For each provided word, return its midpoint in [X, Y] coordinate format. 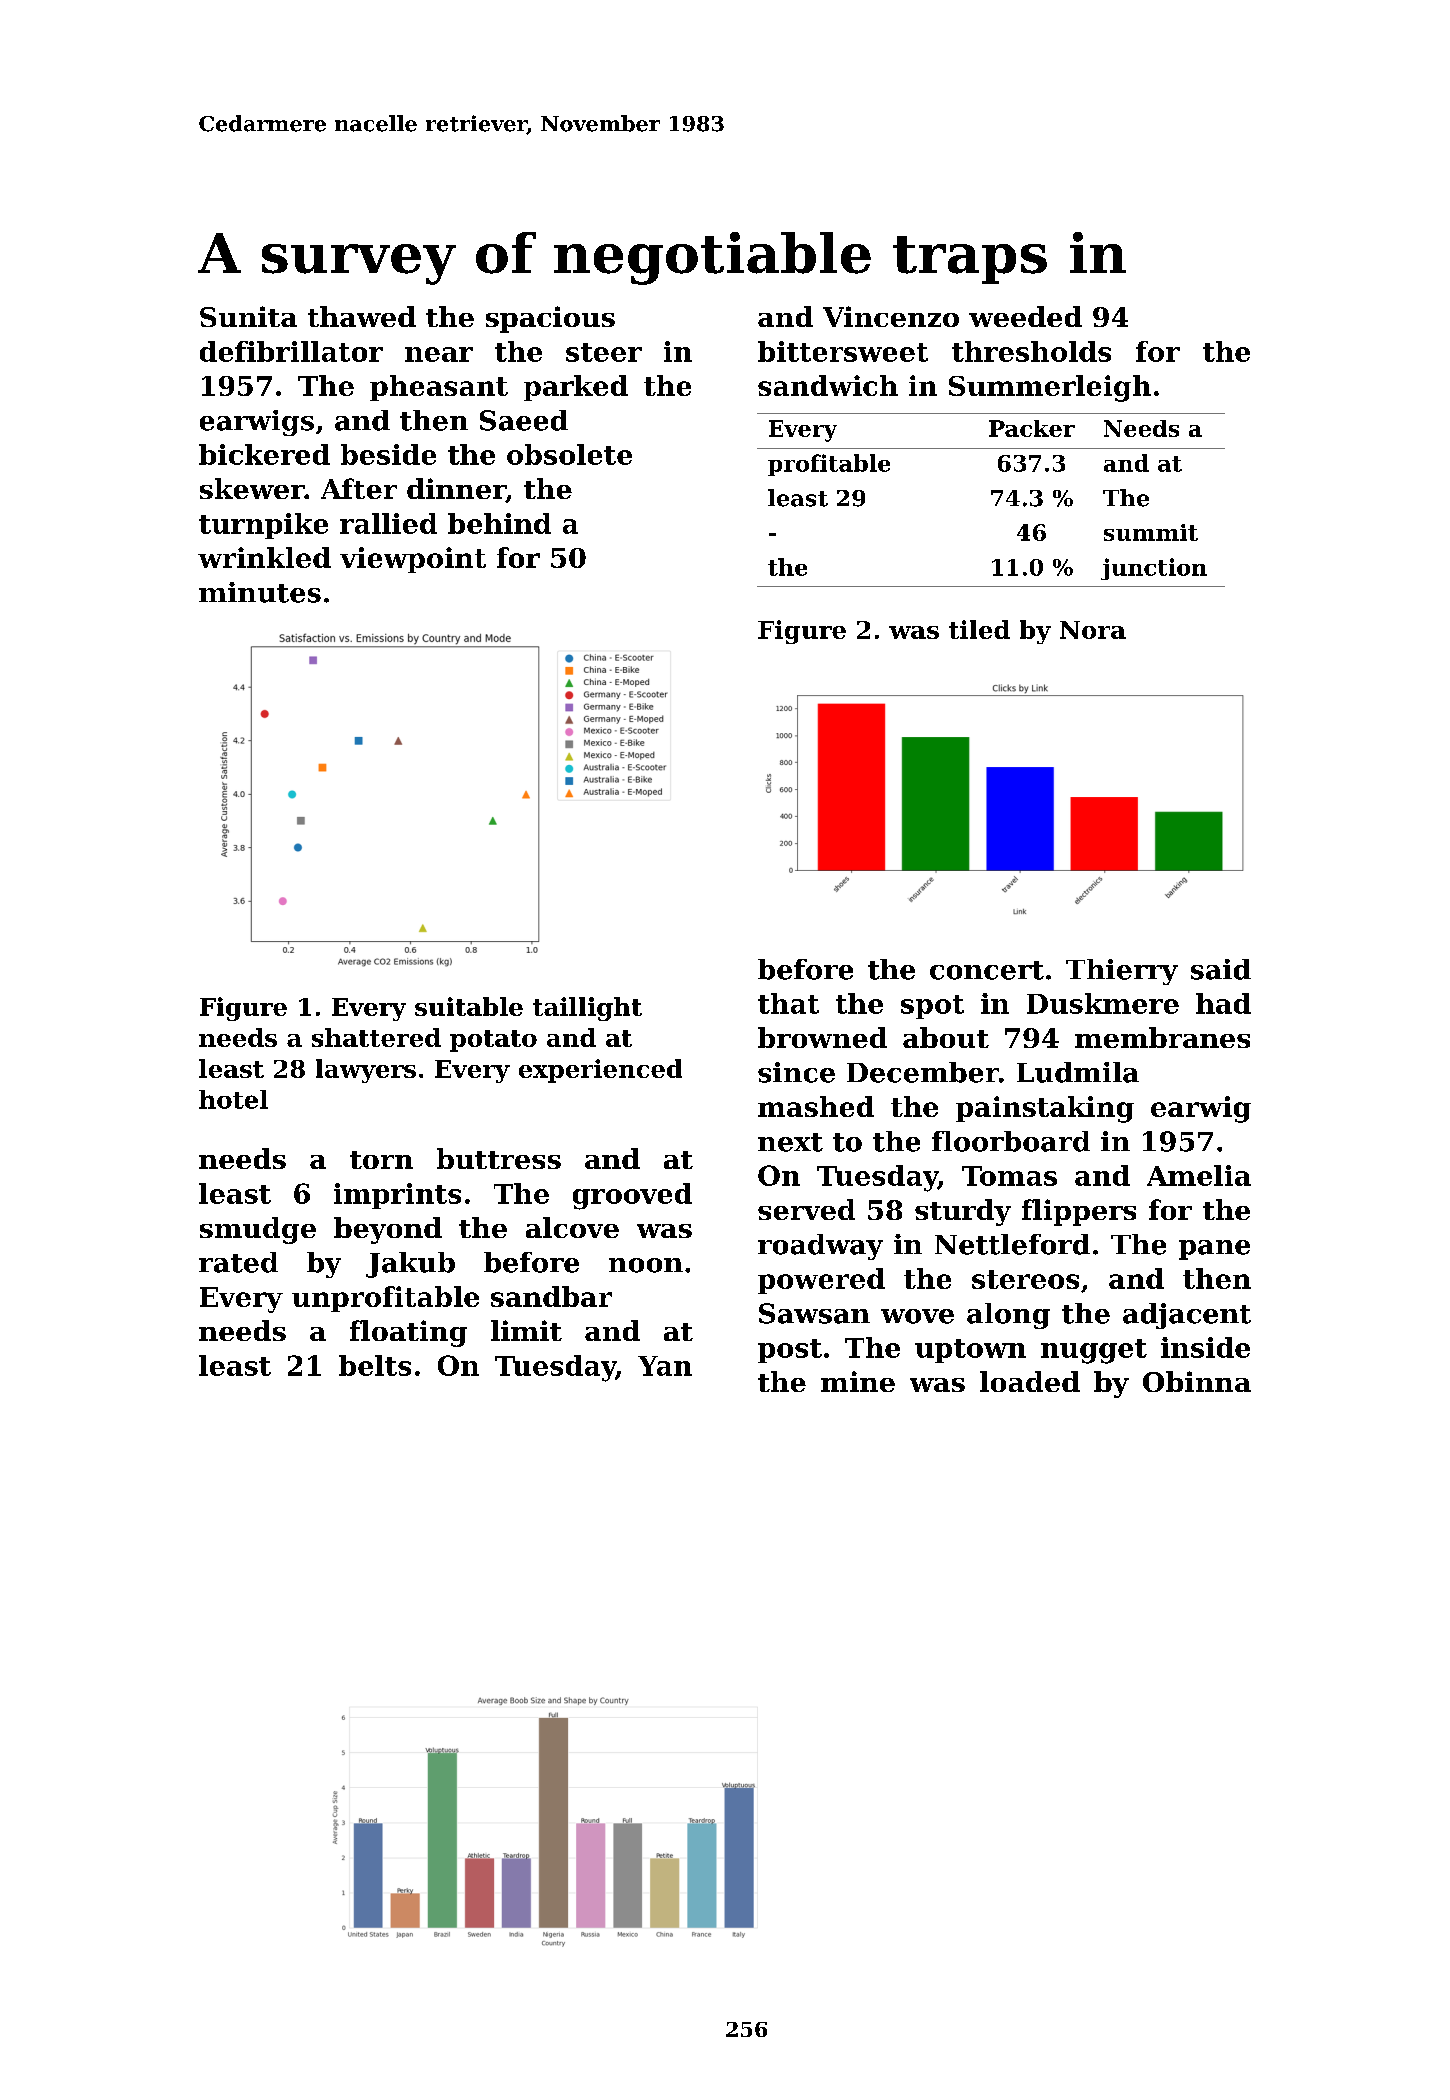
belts [375, 1365]
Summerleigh [1050, 388]
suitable [469, 1006]
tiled [979, 629]
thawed [362, 316]
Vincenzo [891, 316]
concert [987, 970]
